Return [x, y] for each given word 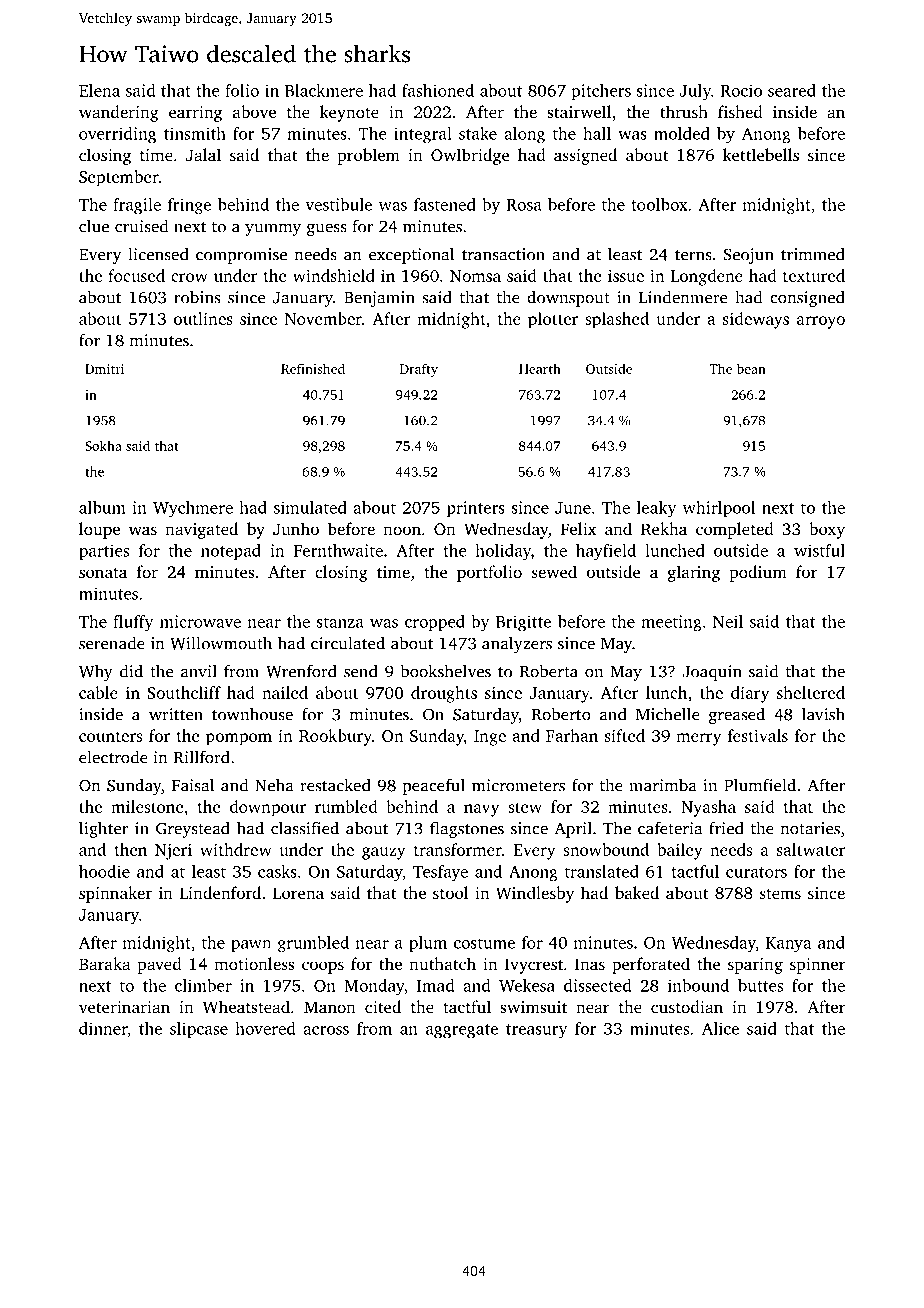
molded [682, 133]
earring [195, 114]
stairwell [579, 111]
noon [402, 530]
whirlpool [719, 509]
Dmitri [104, 369]
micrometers [518, 785]
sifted [625, 735]
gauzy [384, 853]
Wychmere [193, 509]
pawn [251, 946]
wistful [819, 550]
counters [110, 736]
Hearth [540, 368]
